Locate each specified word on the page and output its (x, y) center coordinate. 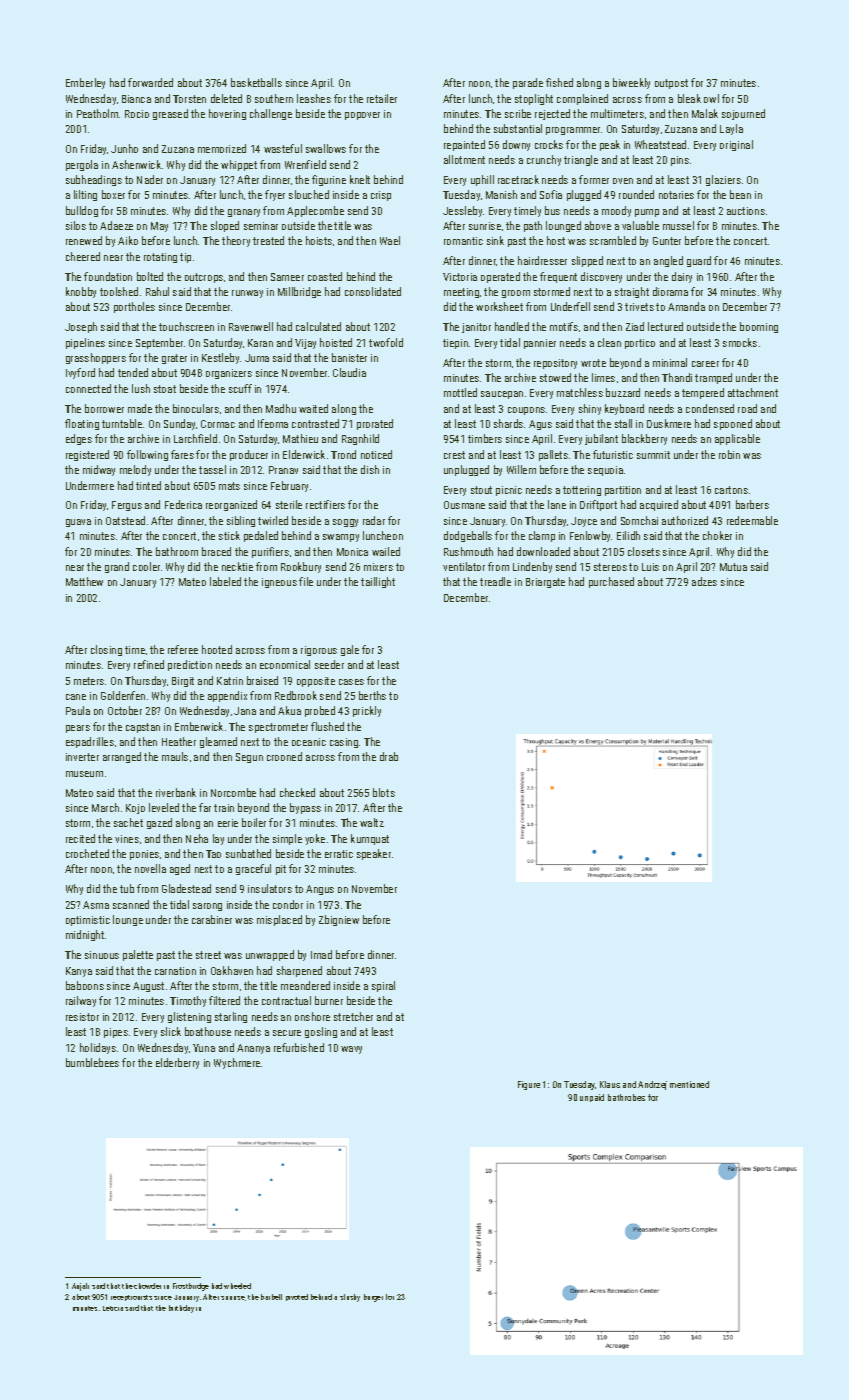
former (594, 179)
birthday (181, 1309)
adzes (704, 581)
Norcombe (233, 792)
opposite (316, 682)
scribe (518, 113)
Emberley (85, 83)
